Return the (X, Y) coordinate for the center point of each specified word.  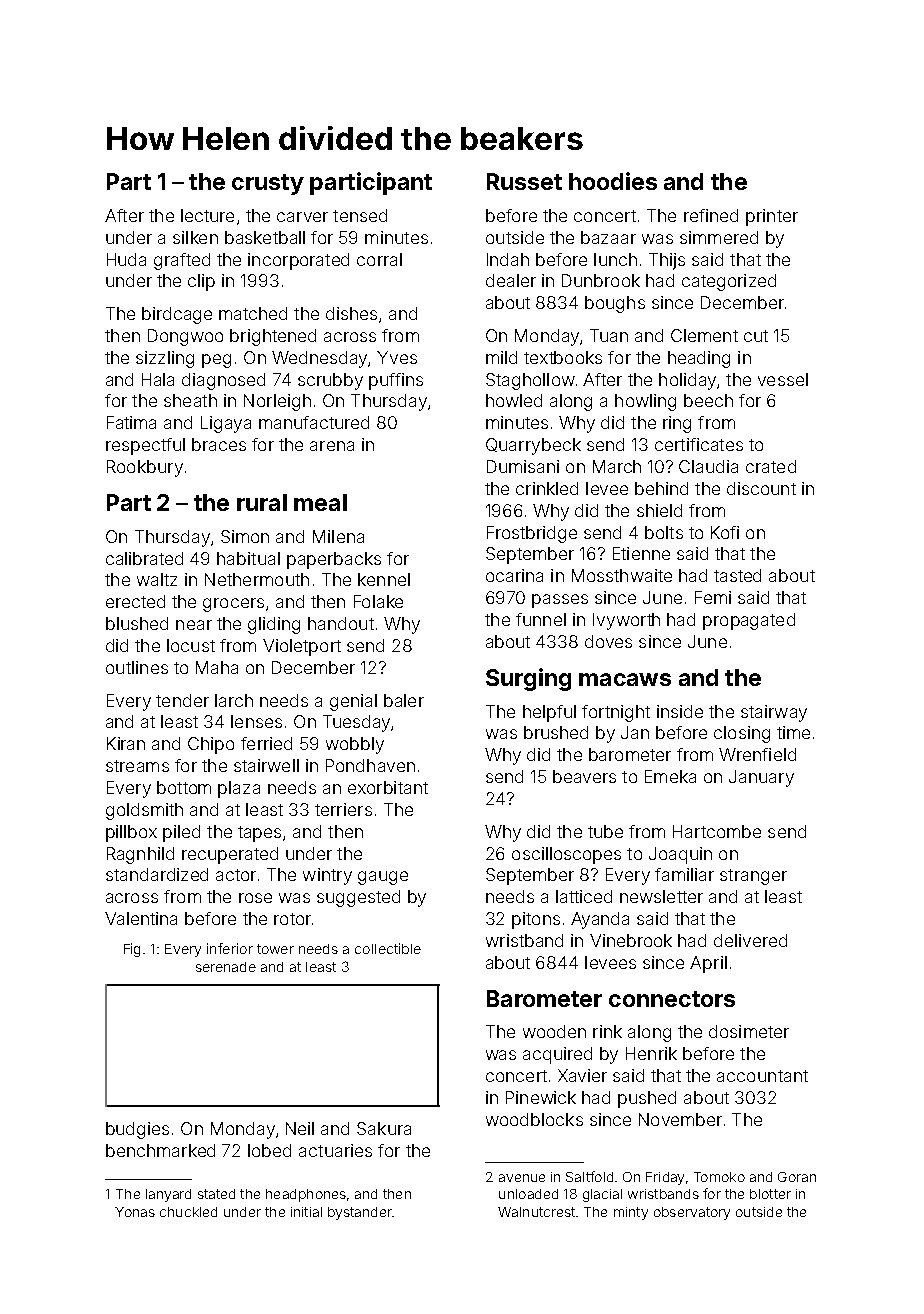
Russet (524, 181)
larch (234, 700)
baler (404, 700)
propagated (749, 621)
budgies (137, 1130)
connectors (672, 999)
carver (302, 217)
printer (772, 217)
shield (659, 510)
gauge (383, 878)
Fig (132, 950)
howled (514, 400)
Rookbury (145, 468)
